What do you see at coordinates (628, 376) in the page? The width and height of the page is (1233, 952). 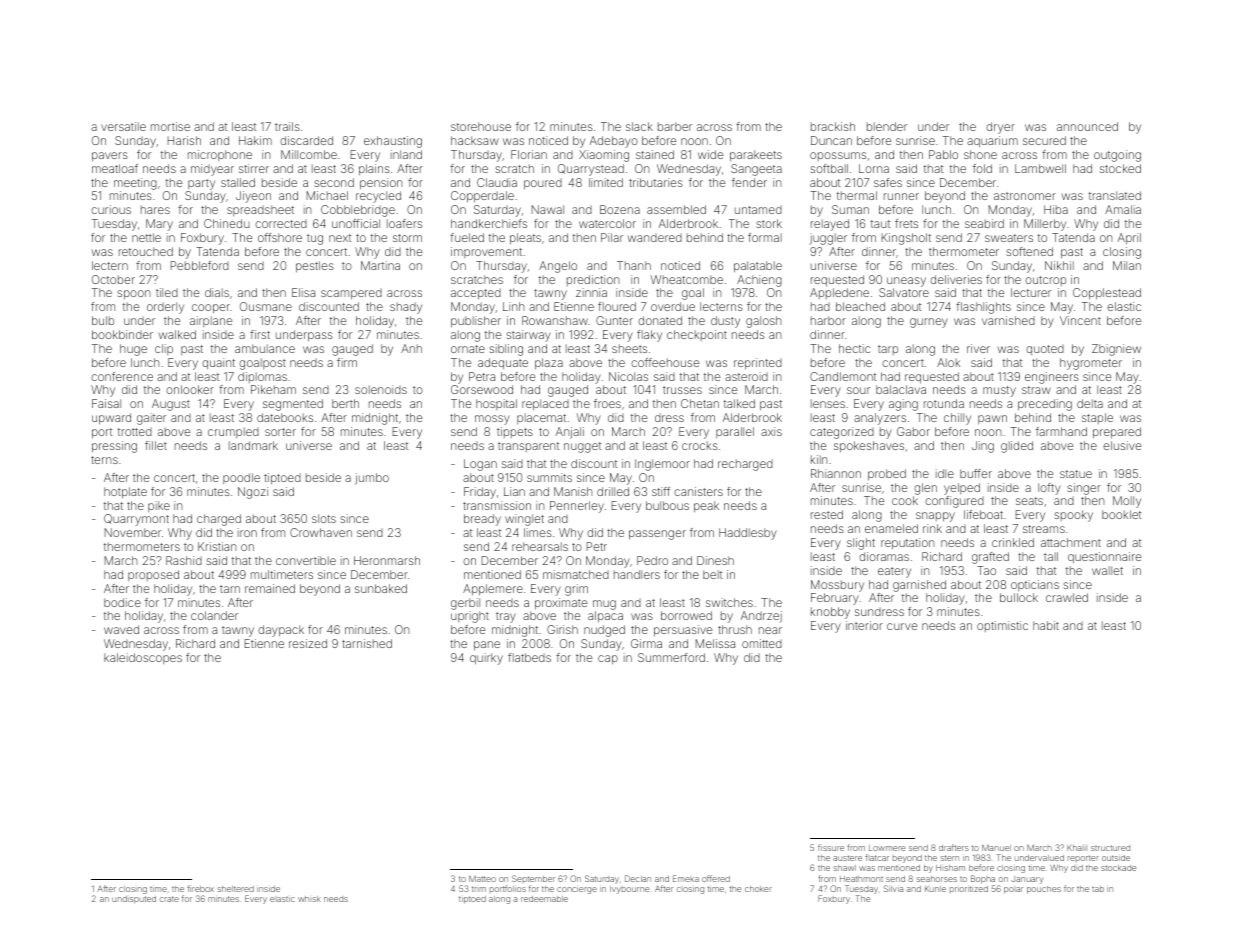 I see `Nicolas` at bounding box center [628, 376].
